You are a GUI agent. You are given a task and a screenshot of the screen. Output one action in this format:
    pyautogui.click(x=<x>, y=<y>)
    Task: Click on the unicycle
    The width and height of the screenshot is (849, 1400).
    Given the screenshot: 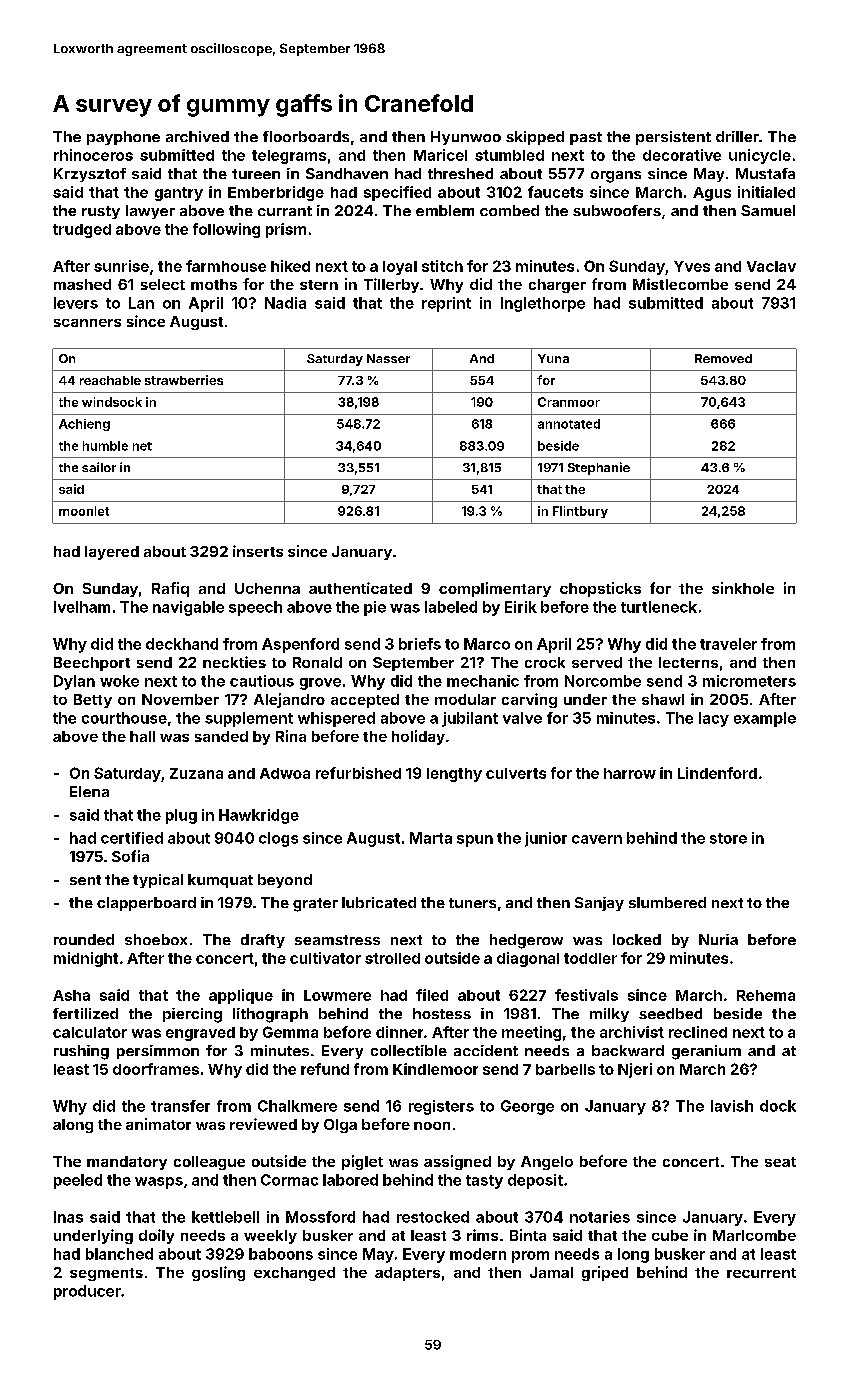 What is the action you would take?
    pyautogui.click(x=760, y=156)
